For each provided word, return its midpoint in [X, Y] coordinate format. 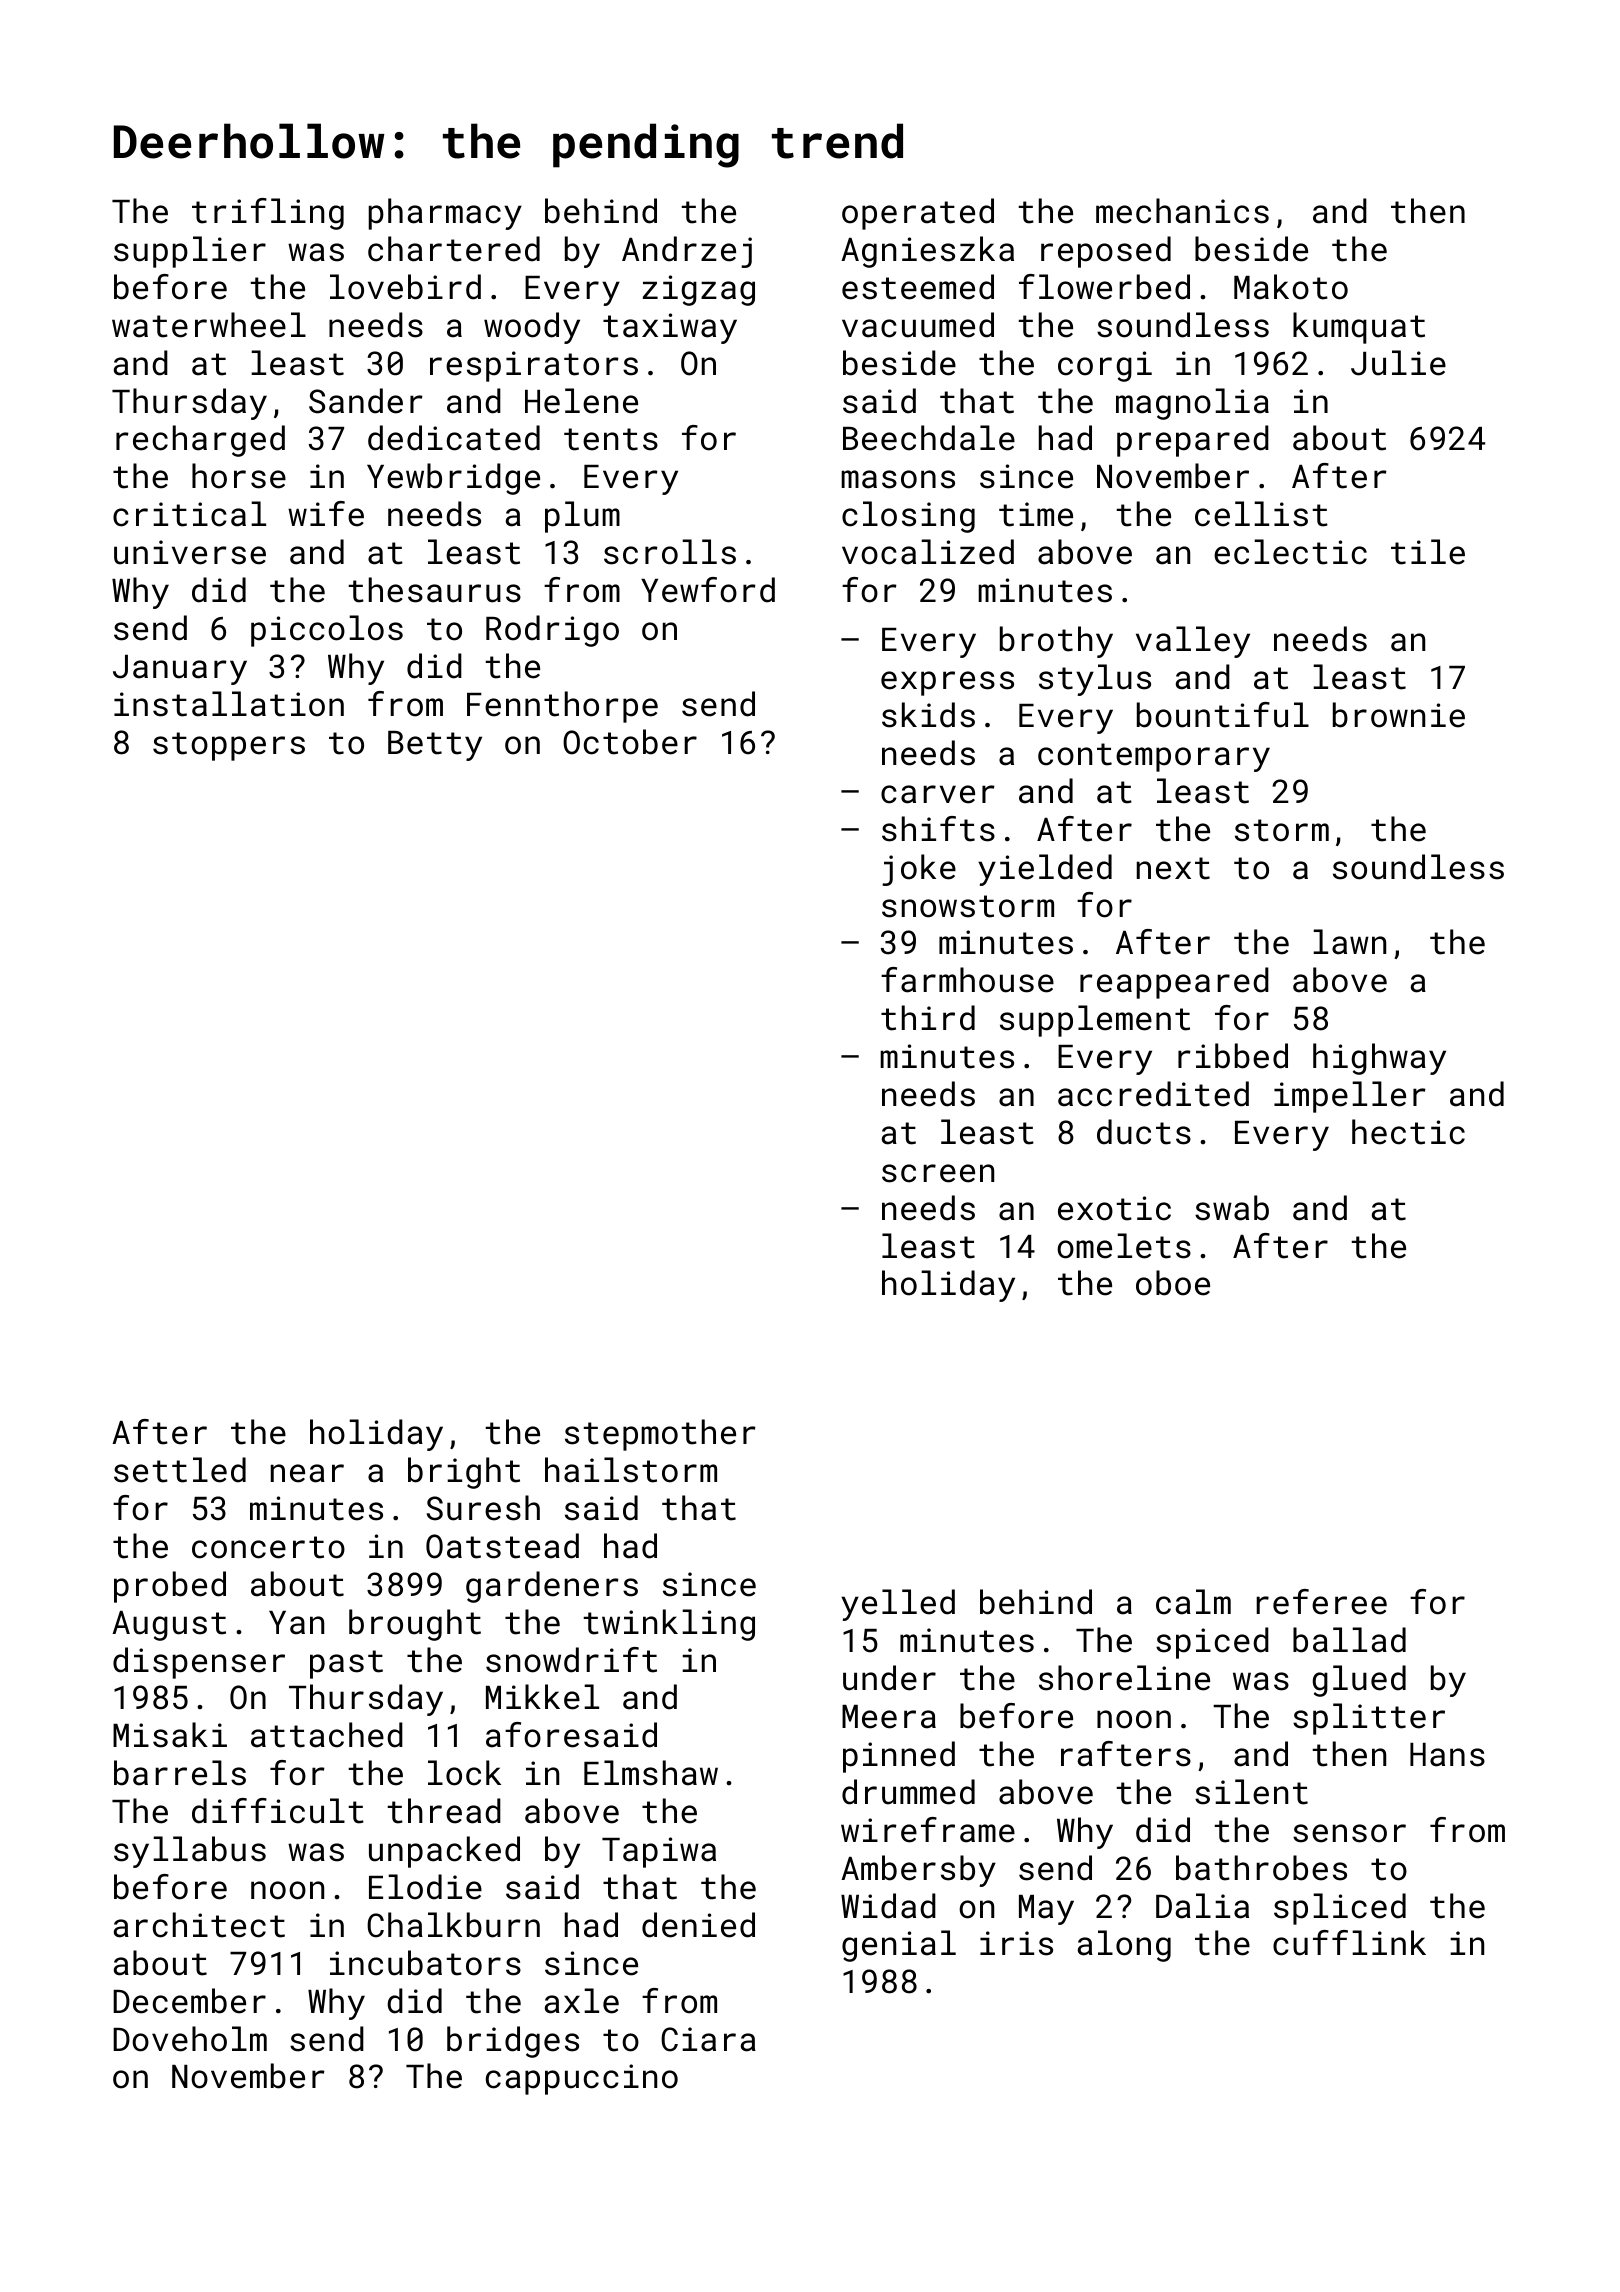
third [928, 1018]
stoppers [229, 746]
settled [180, 1470]
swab [1232, 1208]
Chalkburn [453, 1925]
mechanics [1182, 211]
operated [918, 214]
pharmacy [445, 214]
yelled [898, 1605]
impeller [1350, 1097]
